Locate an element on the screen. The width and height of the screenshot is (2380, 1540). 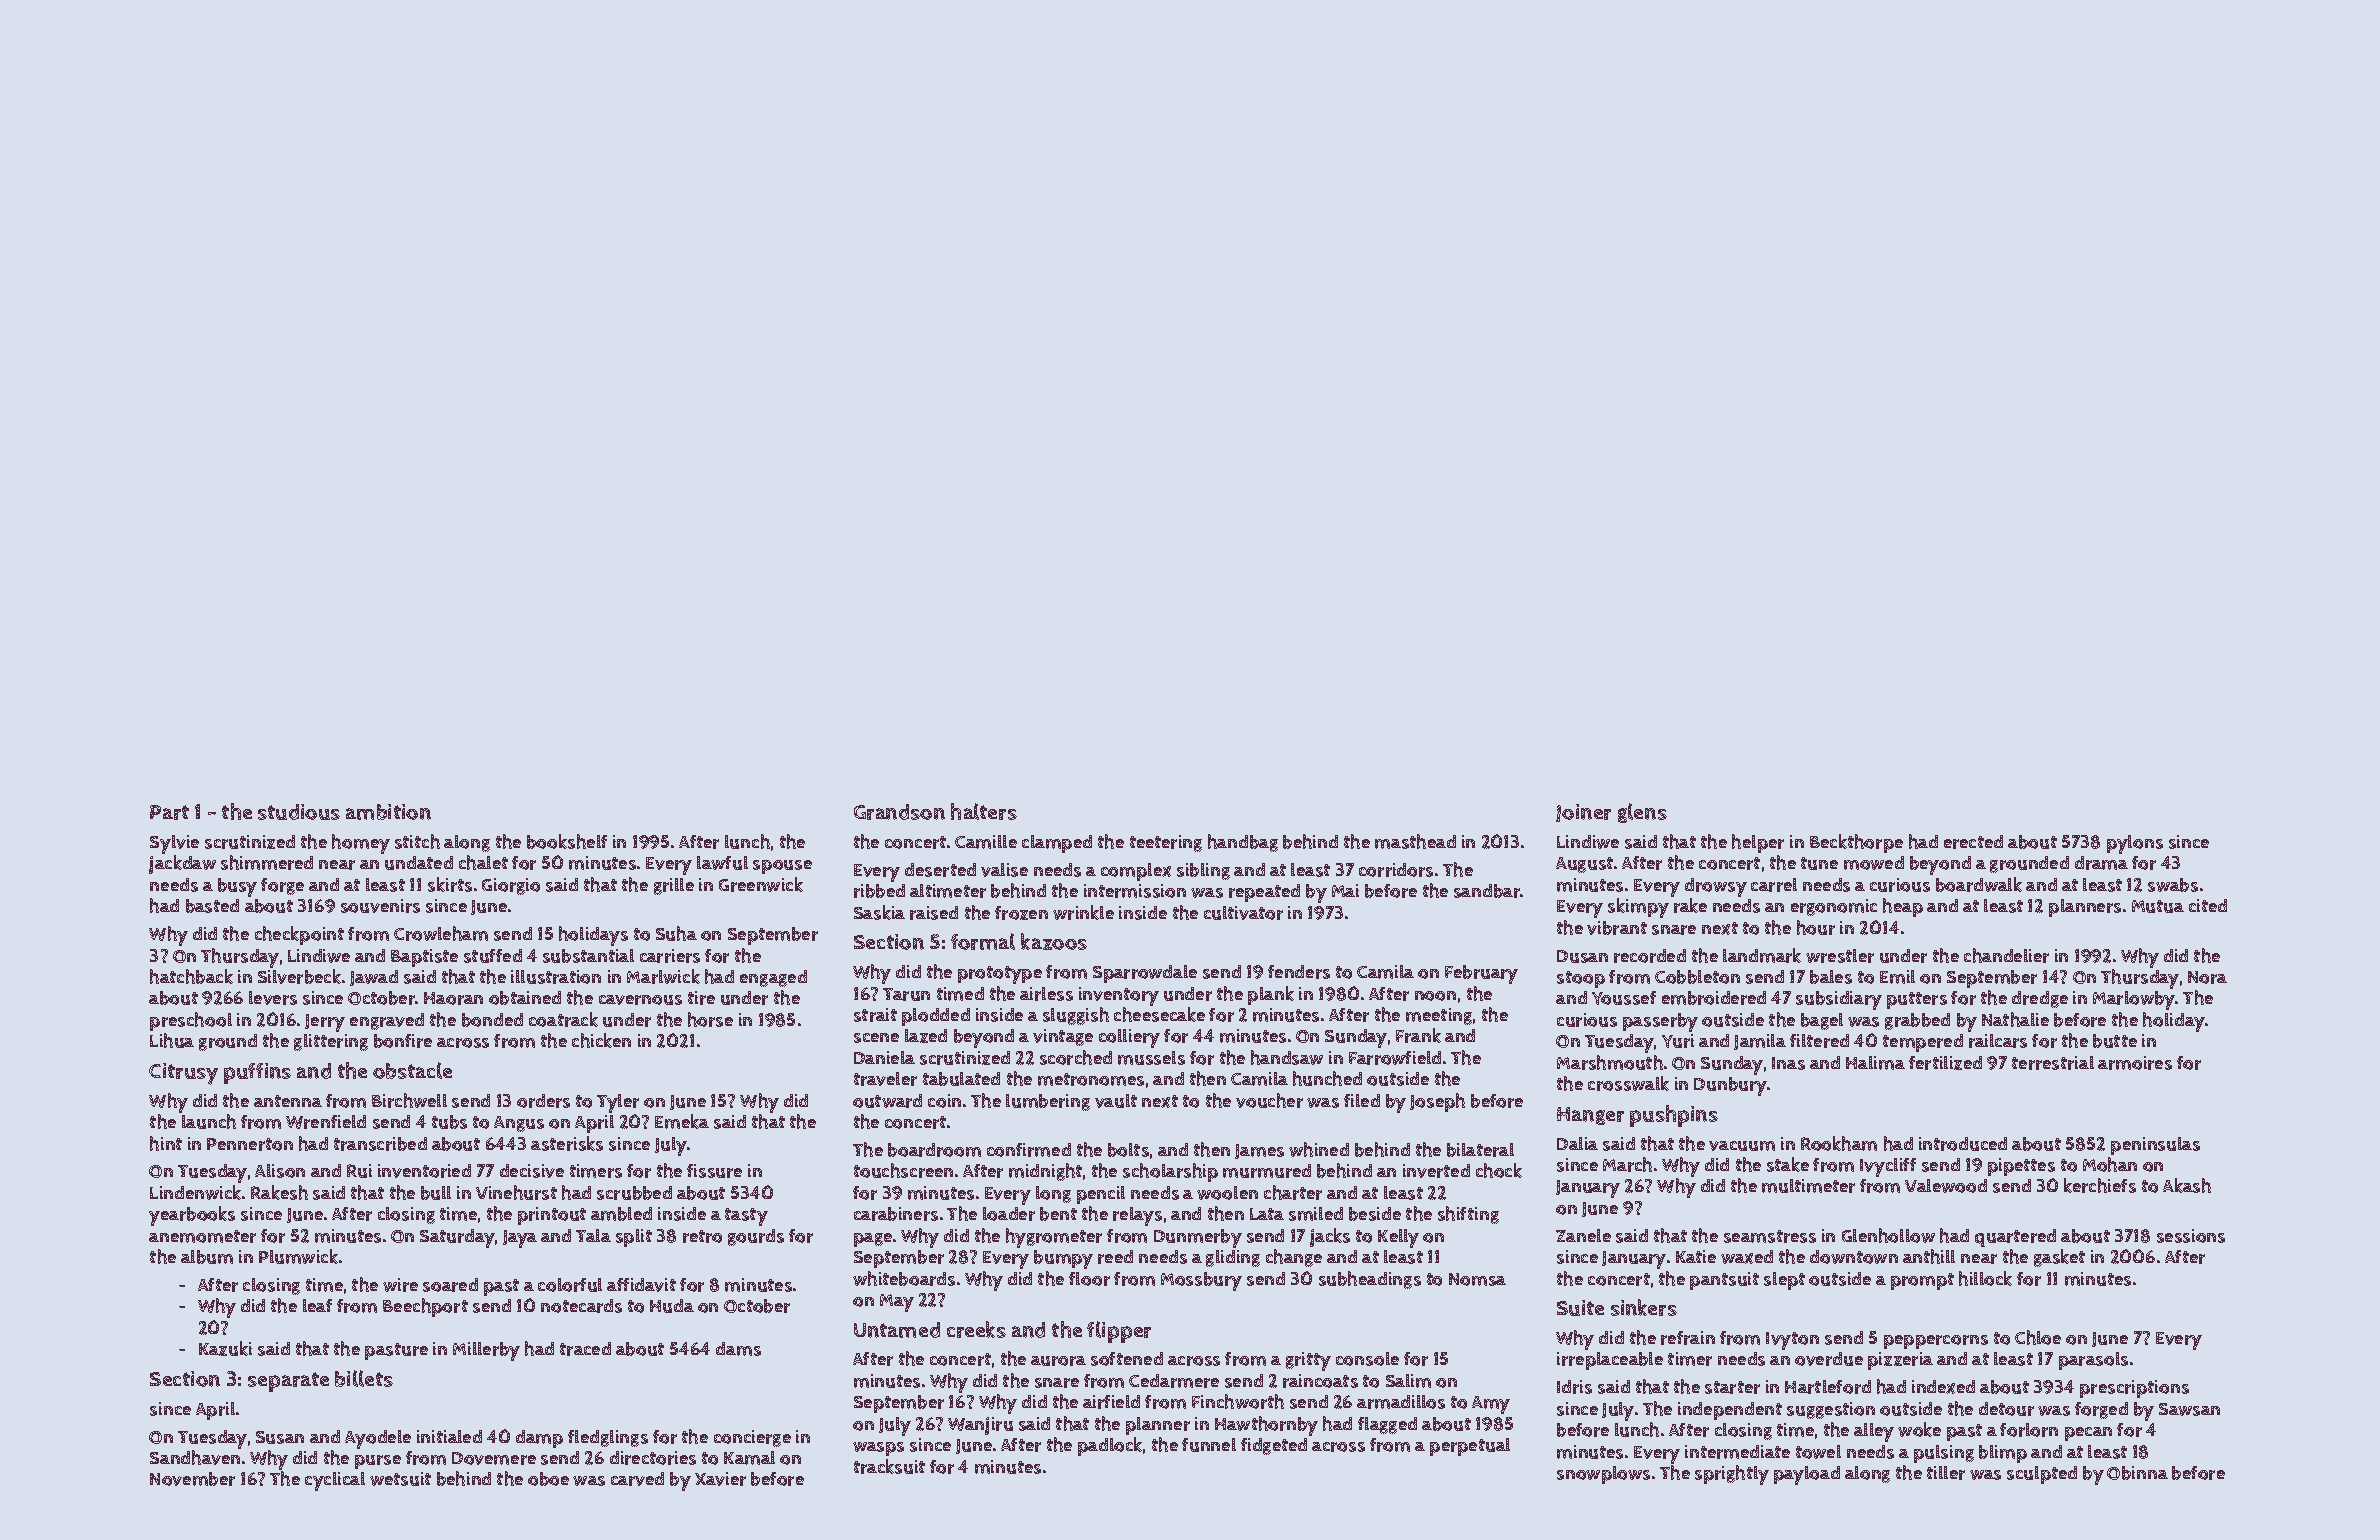
Glenhollow is located at coordinates (1888, 1235).
